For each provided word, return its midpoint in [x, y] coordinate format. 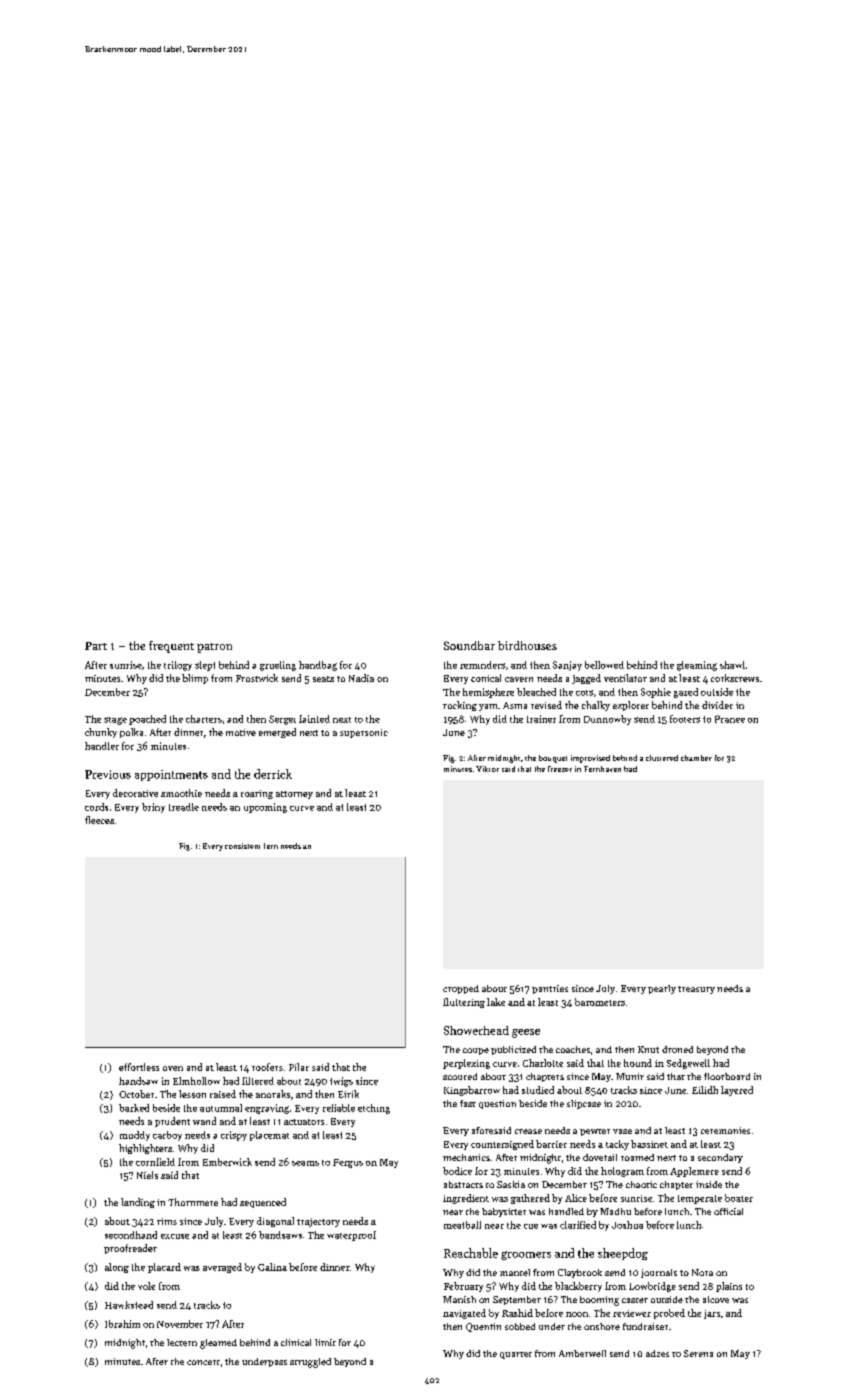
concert [203, 1362]
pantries [550, 989]
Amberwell [582, 1353]
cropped [461, 989]
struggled [310, 1363]
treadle [184, 807]
